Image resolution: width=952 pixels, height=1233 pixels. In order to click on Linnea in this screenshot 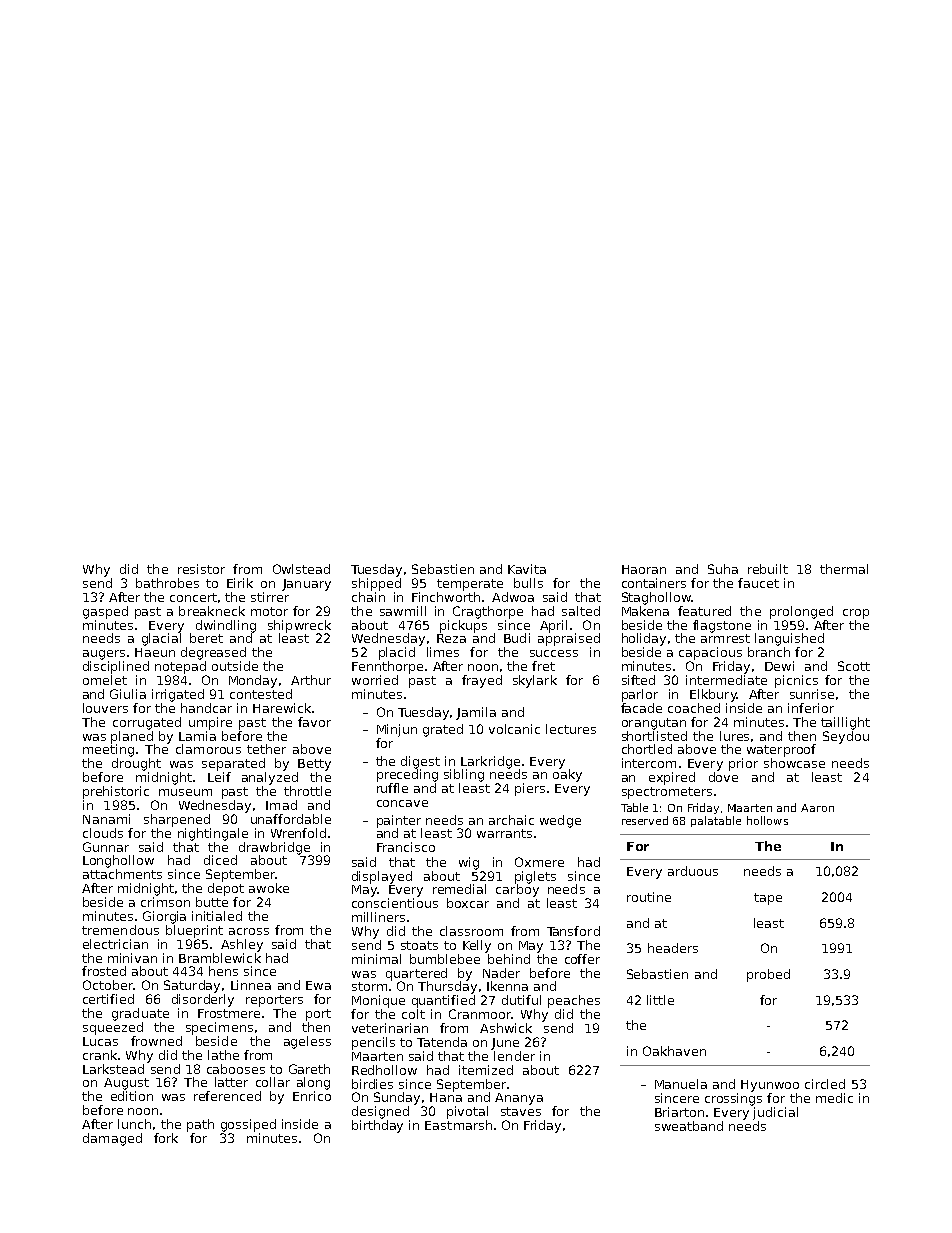, I will do `click(251, 985)`.
